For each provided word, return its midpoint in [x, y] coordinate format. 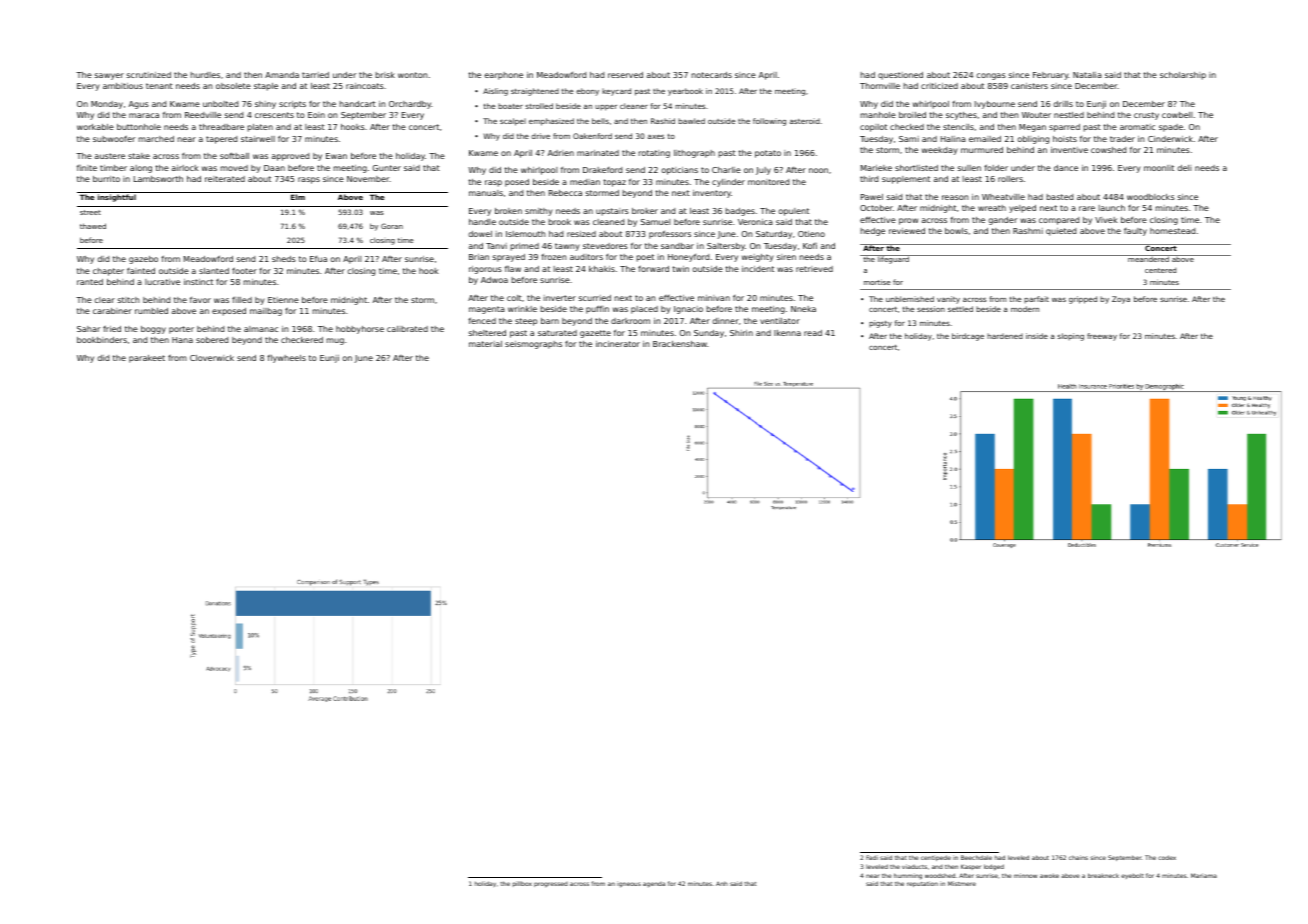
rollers [1010, 179]
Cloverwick [212, 358]
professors [670, 235]
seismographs [533, 345]
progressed [551, 884]
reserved [625, 75]
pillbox [522, 884]
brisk [385, 75]
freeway [1102, 337]
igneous [629, 884]
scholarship [1183, 76]
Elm [298, 197]
